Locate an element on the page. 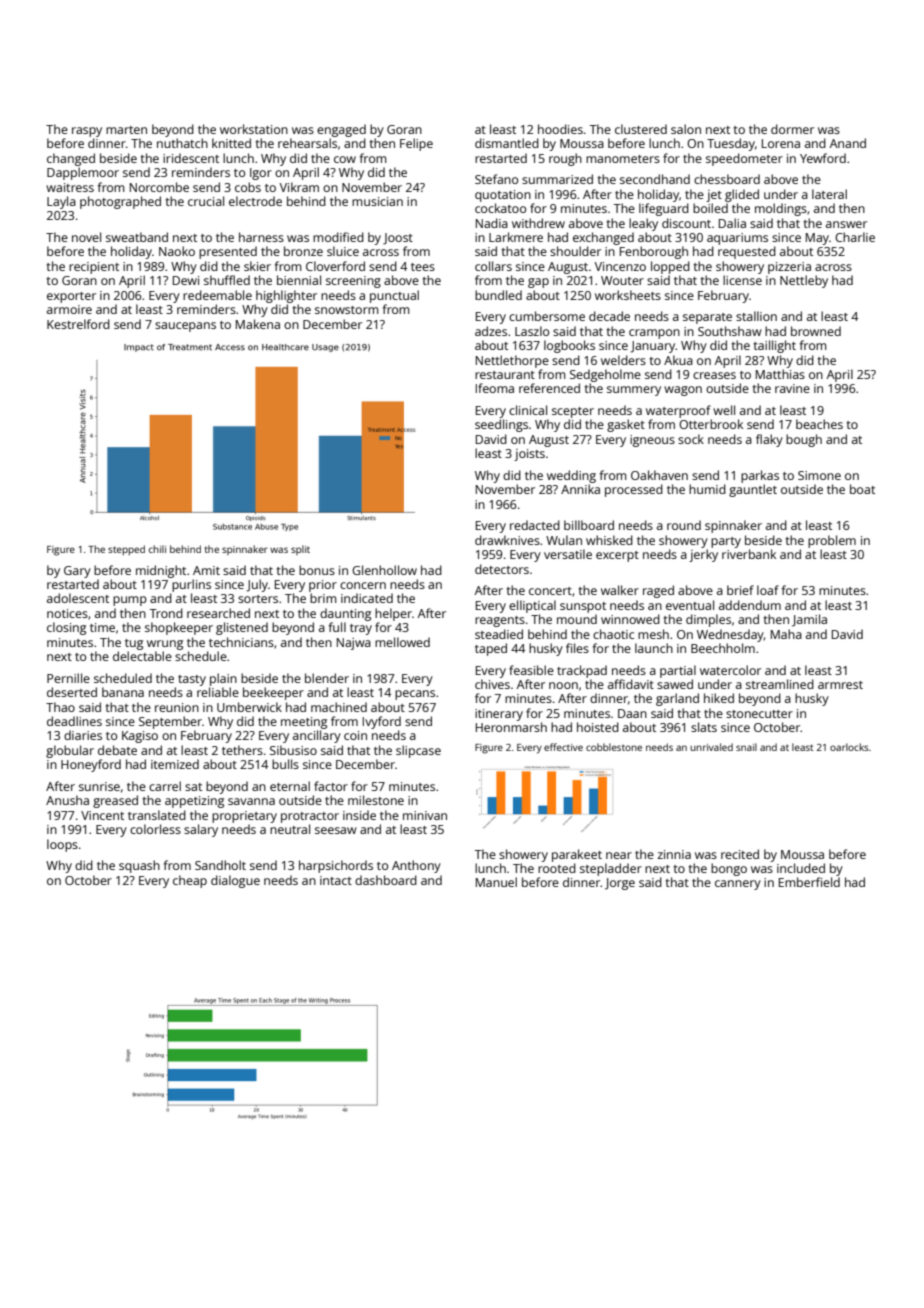 The image size is (924, 1308). stepped is located at coordinates (126, 550).
